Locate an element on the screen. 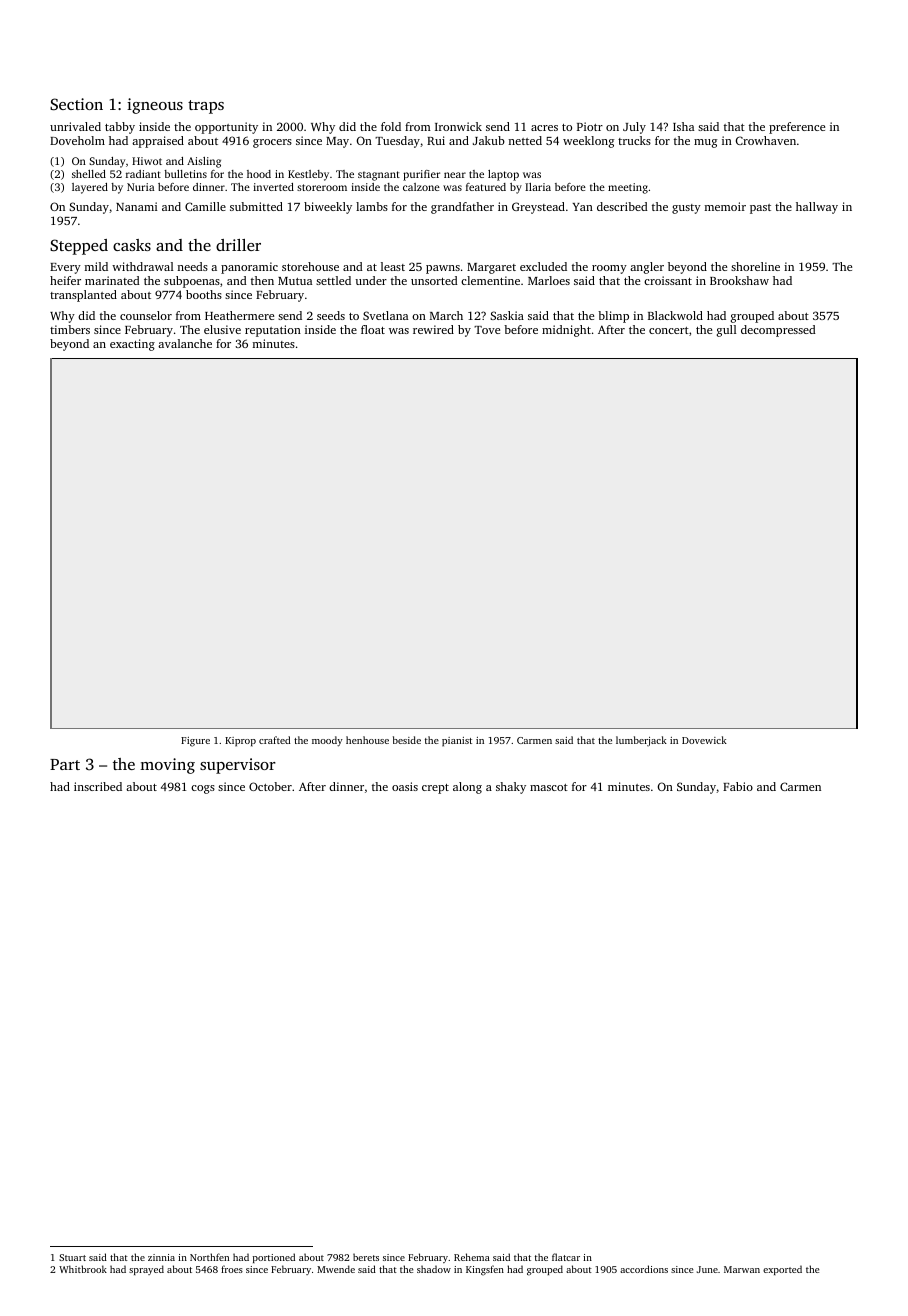  Fabio is located at coordinates (738, 786).
